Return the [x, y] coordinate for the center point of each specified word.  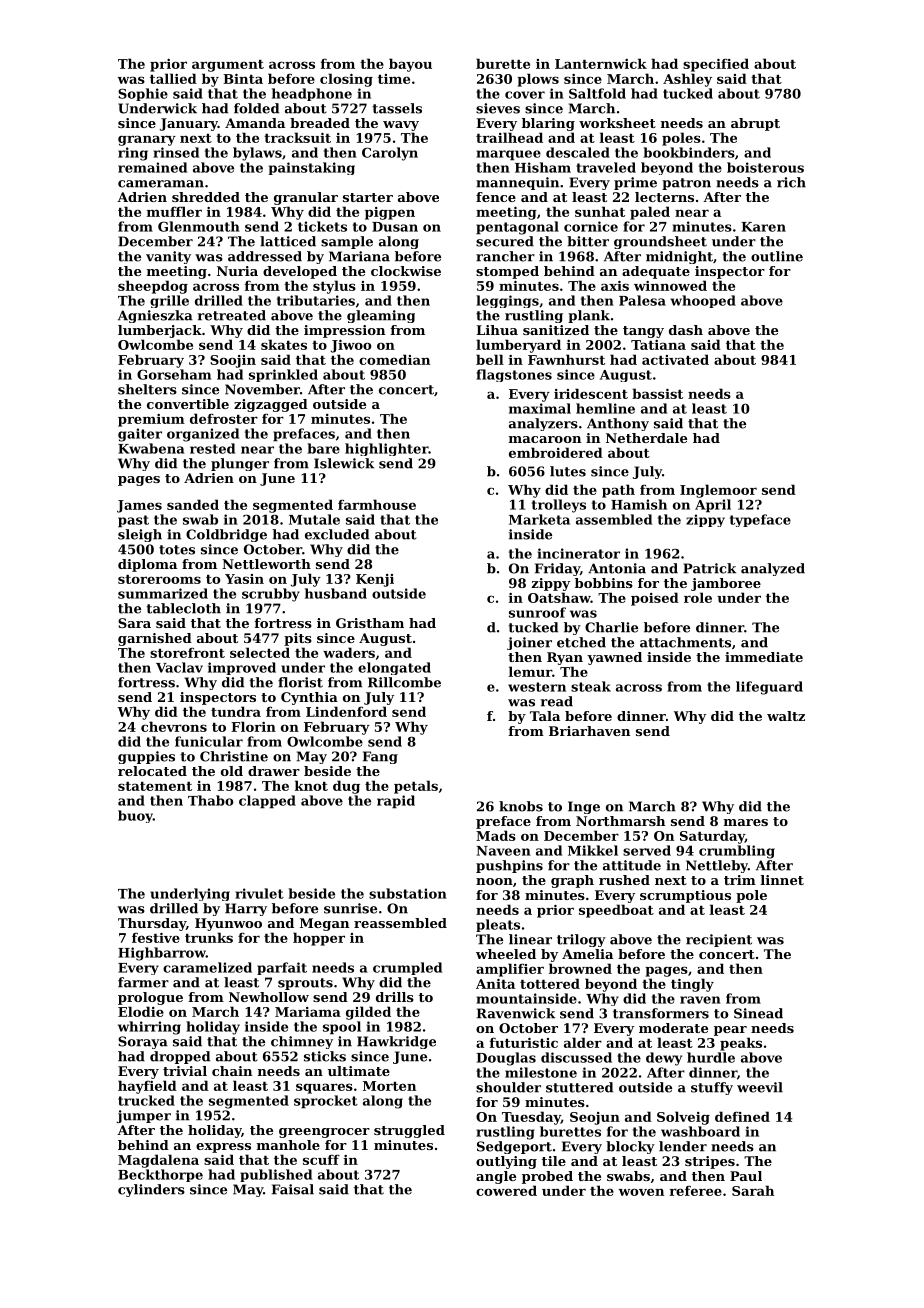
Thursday [152, 924]
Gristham [370, 623]
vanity [168, 257]
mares [746, 822]
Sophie [143, 94]
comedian [394, 359]
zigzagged [271, 405]
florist [300, 682]
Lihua [497, 330]
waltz [786, 716]
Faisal [293, 1189]
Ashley [687, 80]
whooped [703, 301]
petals [416, 787]
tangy [643, 332]
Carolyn [390, 154]
